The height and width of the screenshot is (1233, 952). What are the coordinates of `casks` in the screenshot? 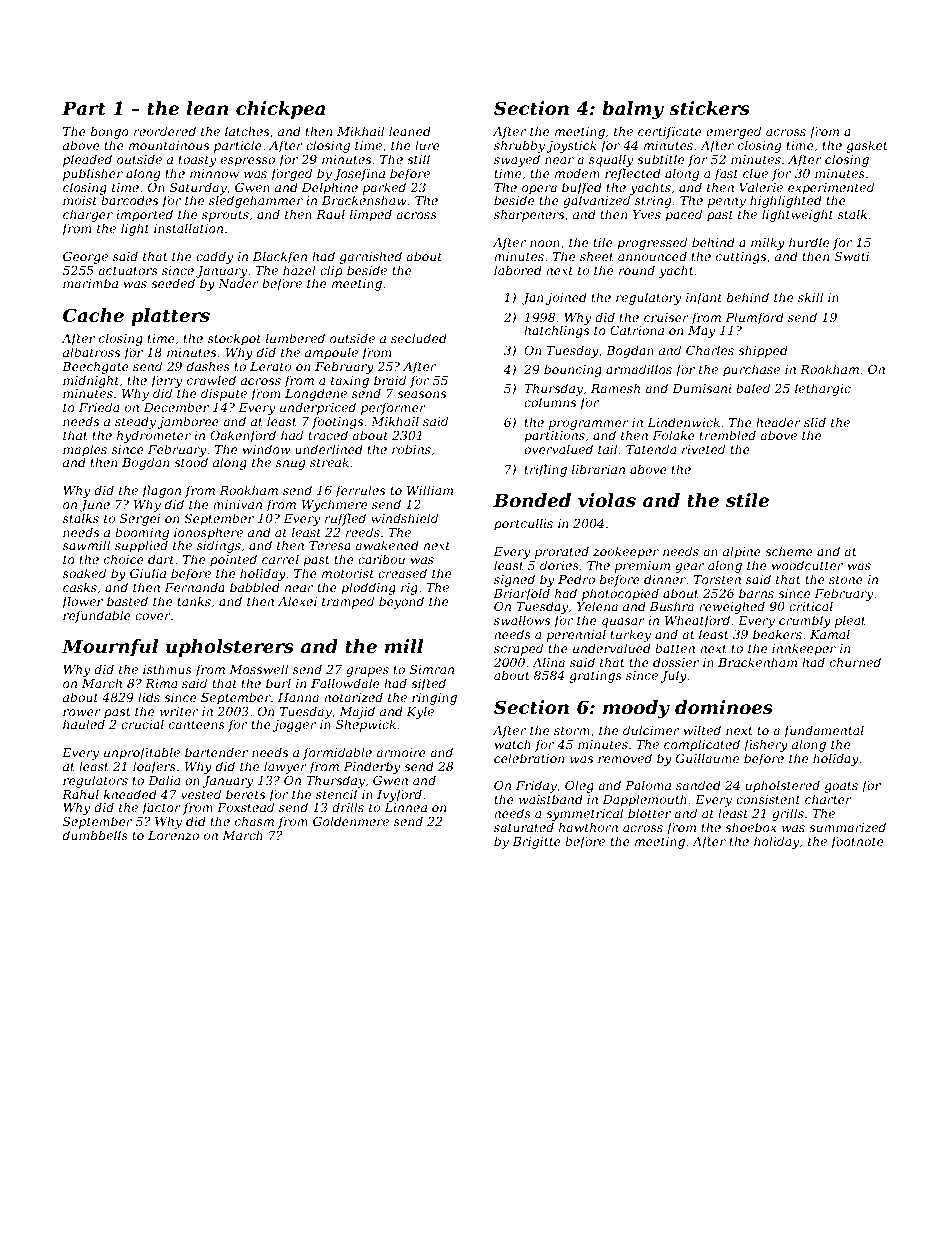 It's located at (80, 587).
